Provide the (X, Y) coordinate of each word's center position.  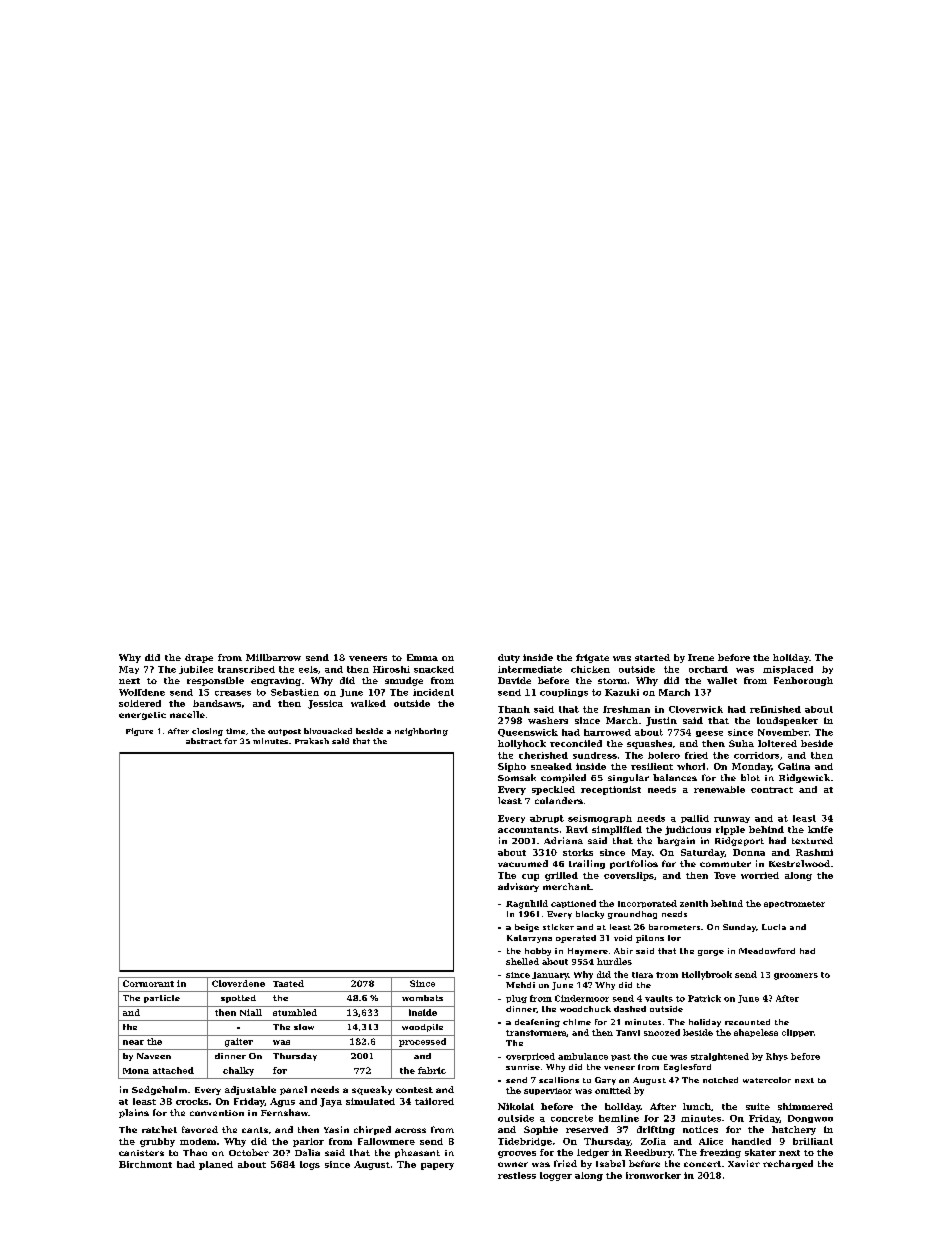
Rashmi (814, 852)
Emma (422, 657)
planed (216, 1165)
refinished (775, 709)
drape (199, 658)
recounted (747, 1022)
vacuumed (523, 863)
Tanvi (628, 1033)
